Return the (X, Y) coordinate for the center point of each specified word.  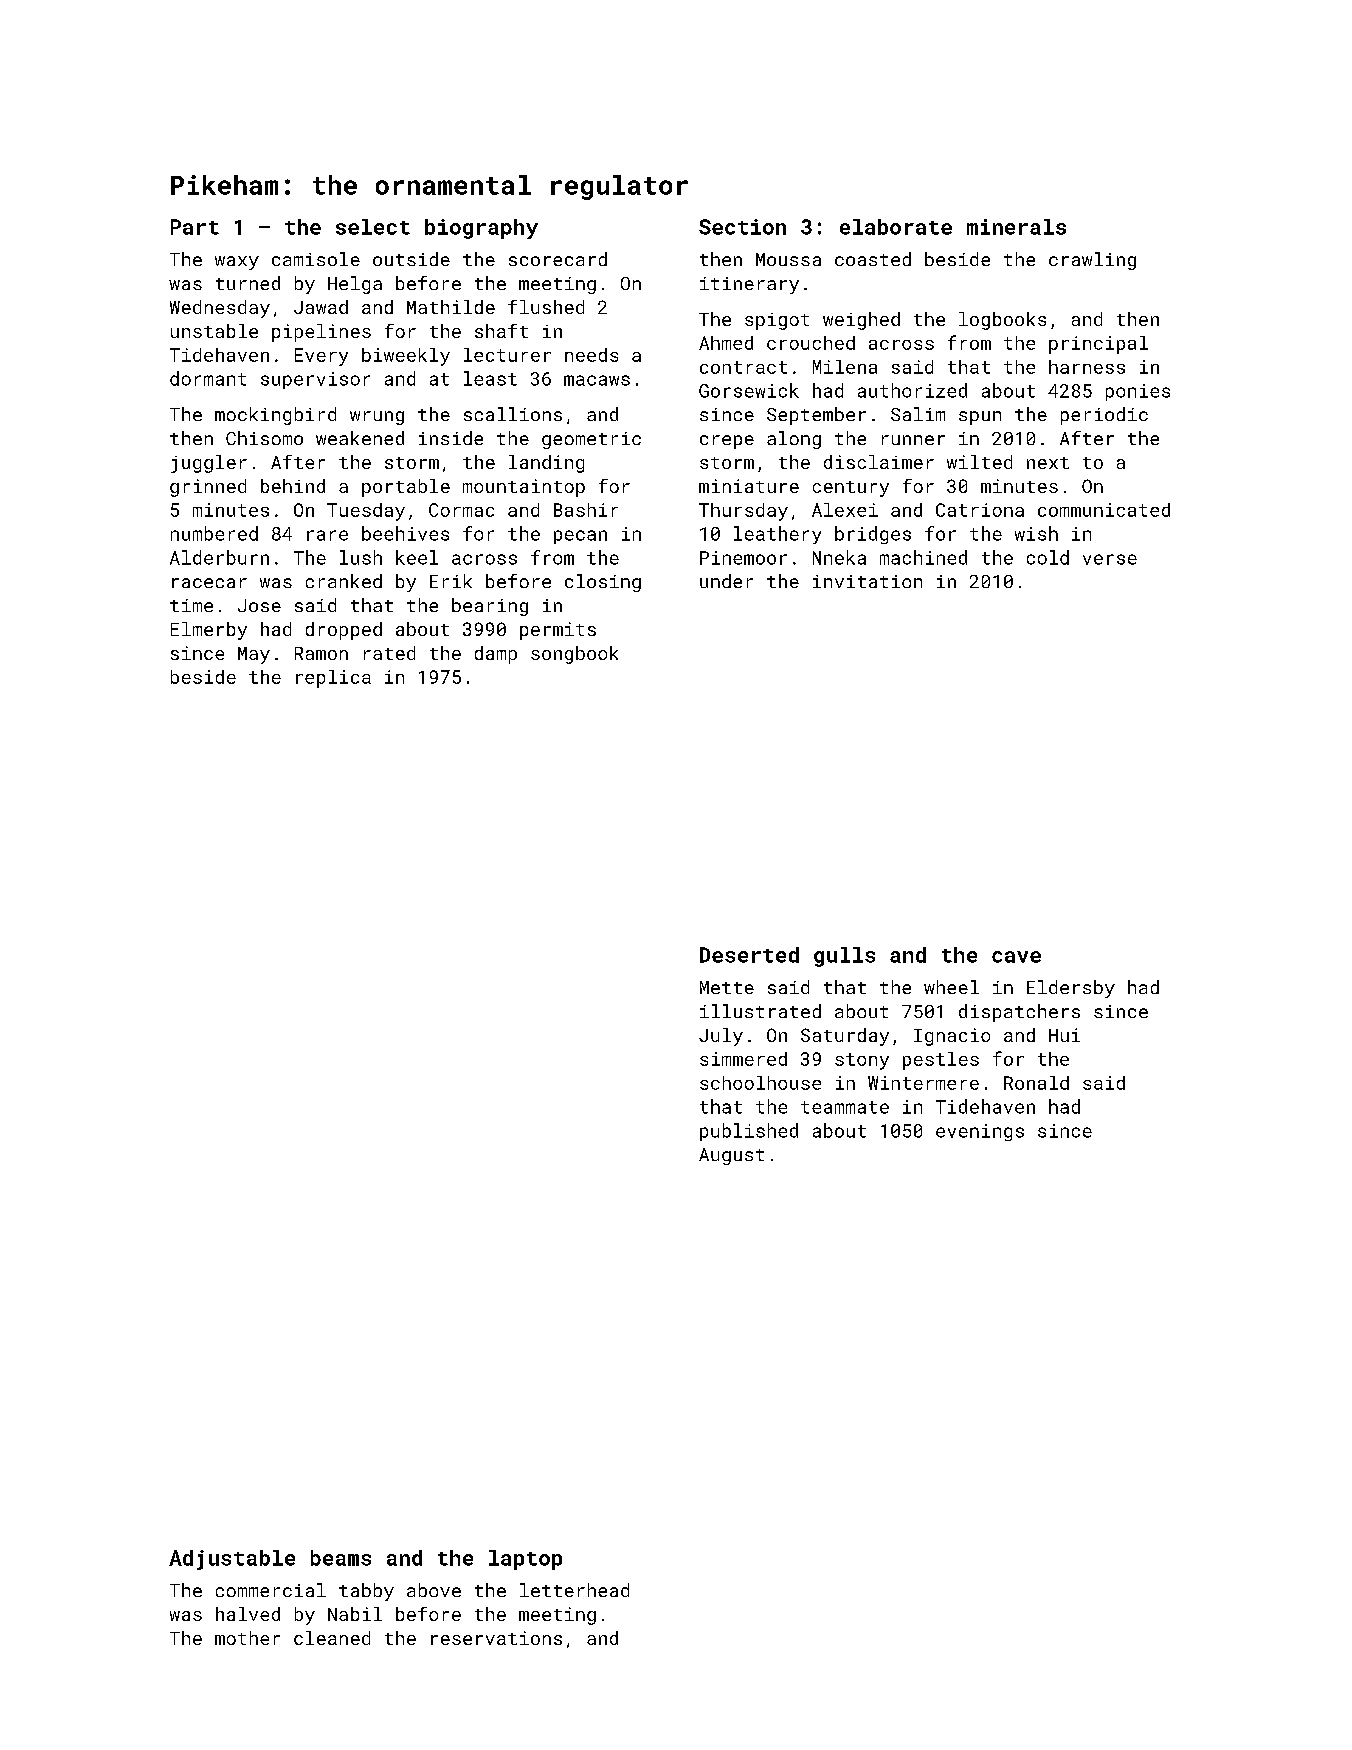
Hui (1064, 1035)
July (721, 1037)
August (731, 1156)
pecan (580, 537)
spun (980, 418)
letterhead (574, 1590)
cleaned (332, 1638)
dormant (208, 378)
